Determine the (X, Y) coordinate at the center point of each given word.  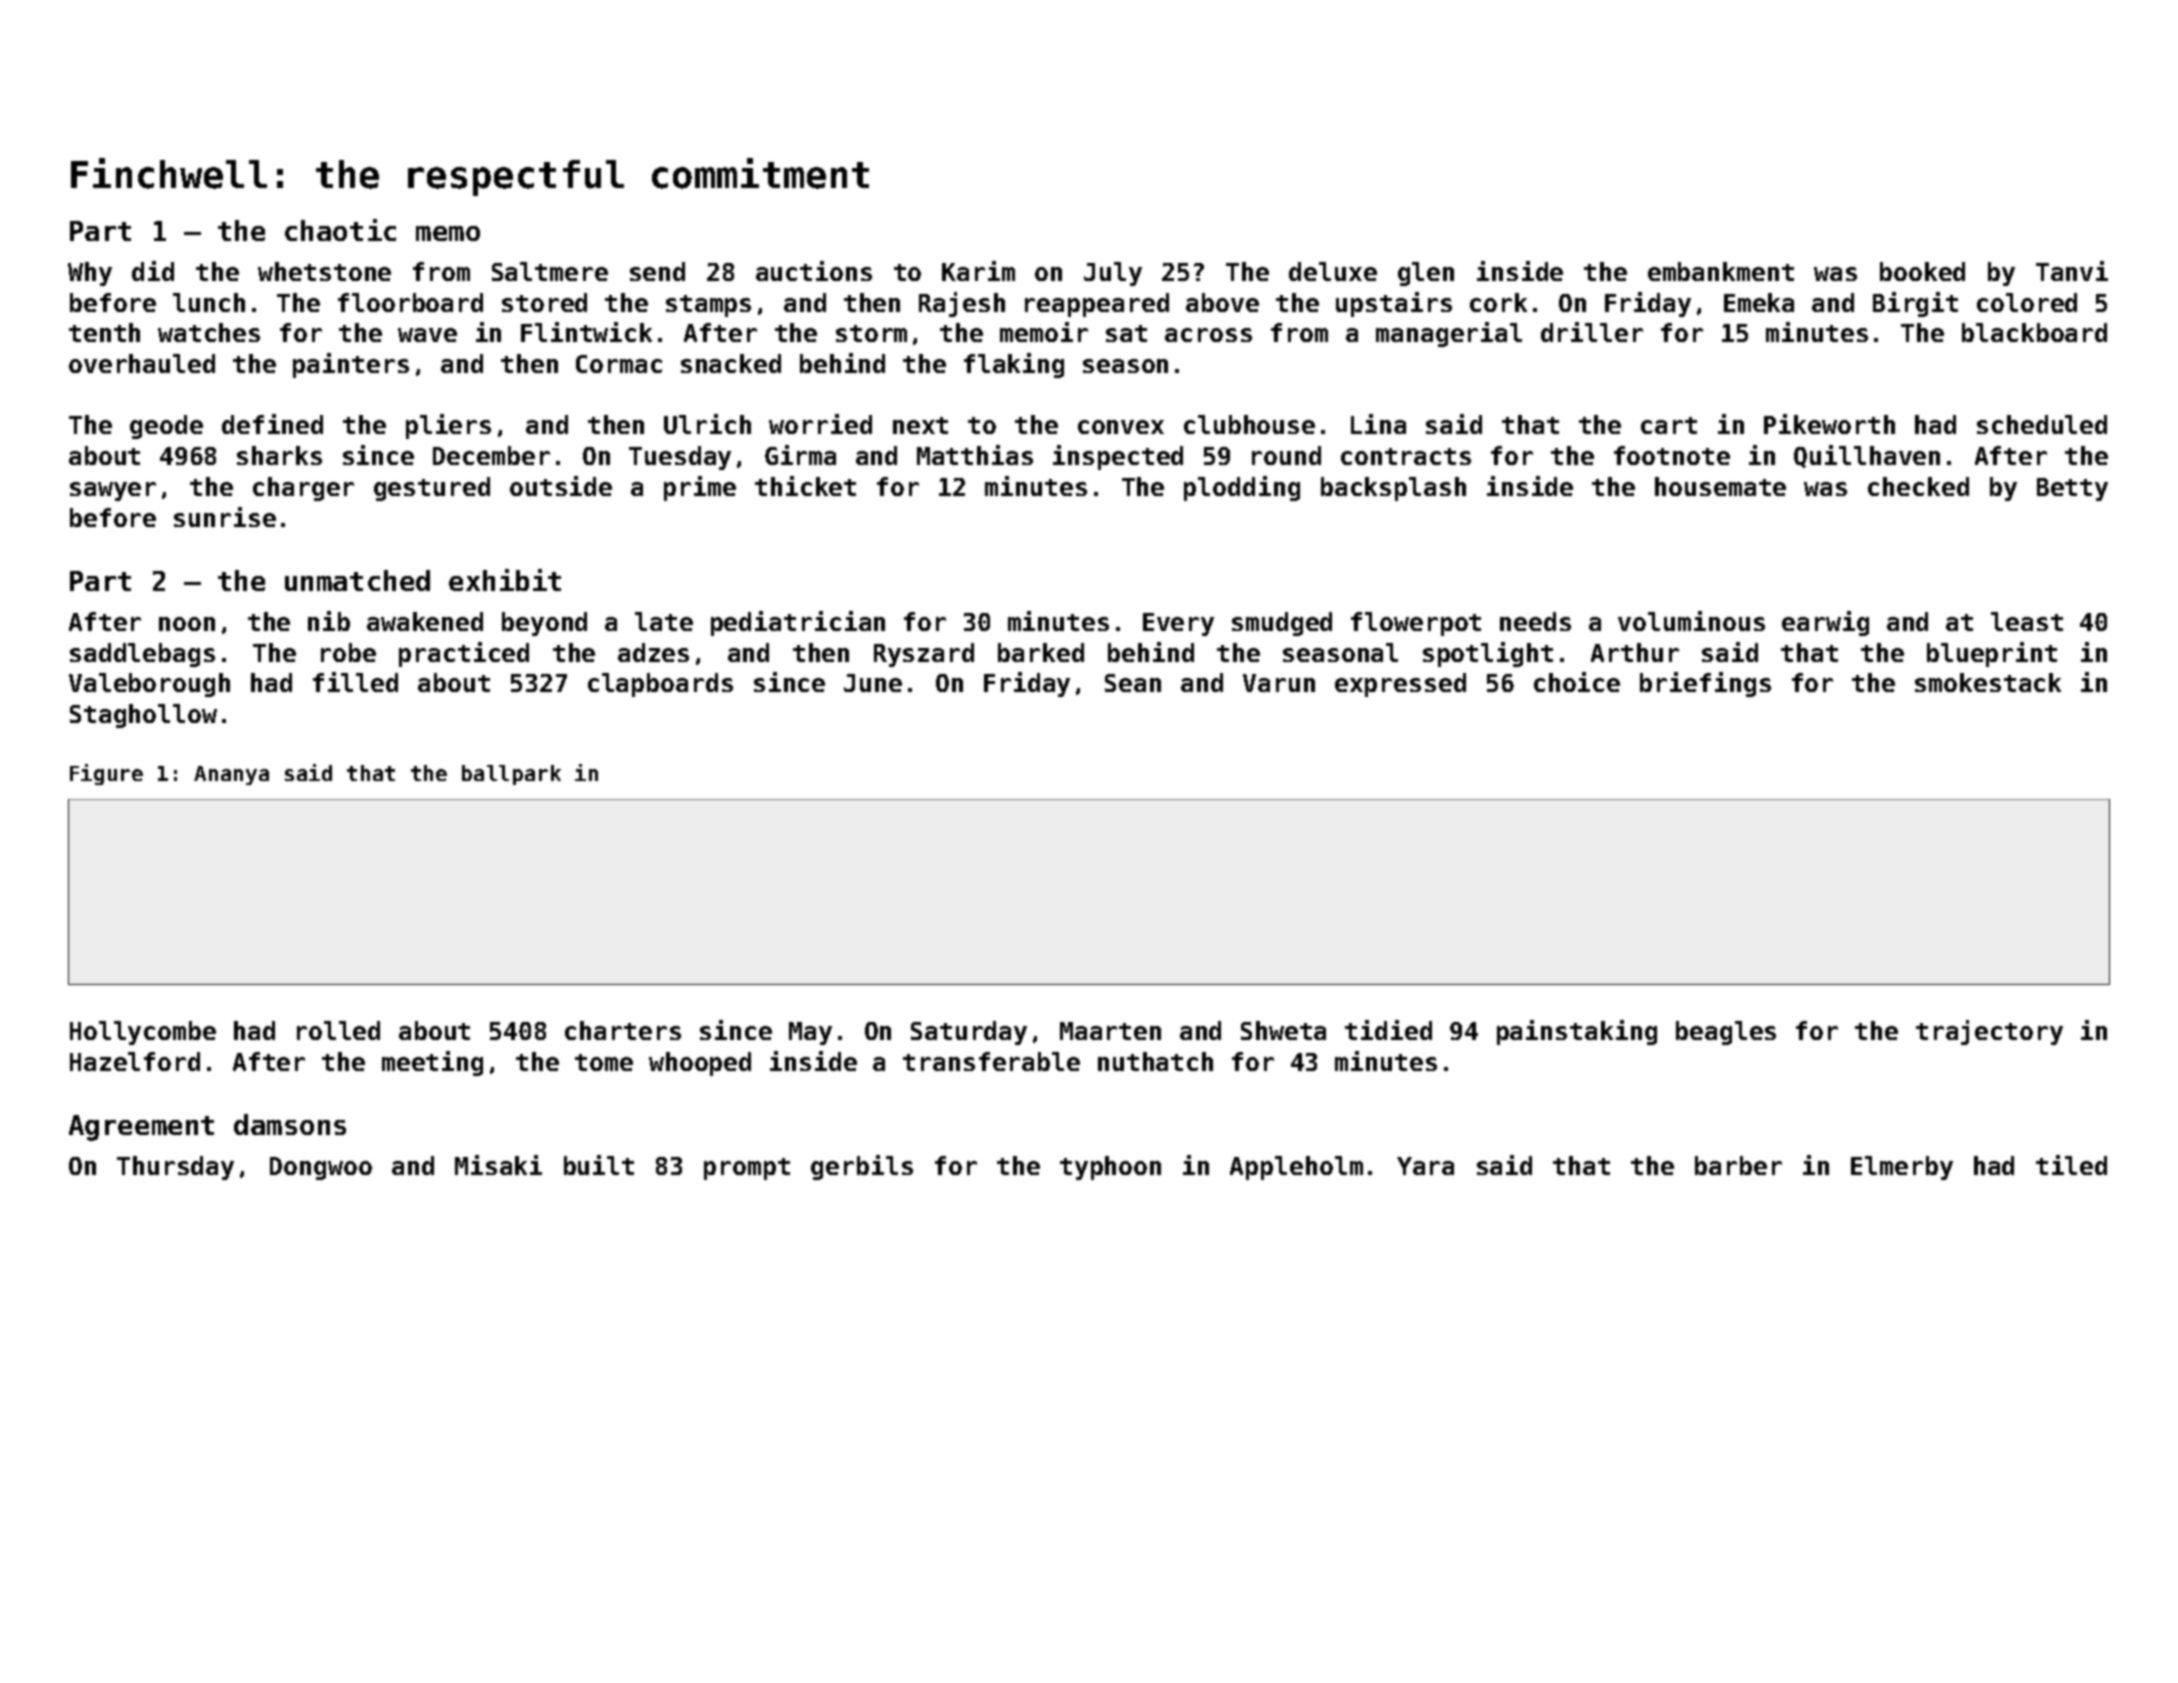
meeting (432, 1063)
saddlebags (142, 655)
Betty (2072, 489)
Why (90, 274)
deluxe (1333, 271)
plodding (1242, 488)
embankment (1721, 271)
